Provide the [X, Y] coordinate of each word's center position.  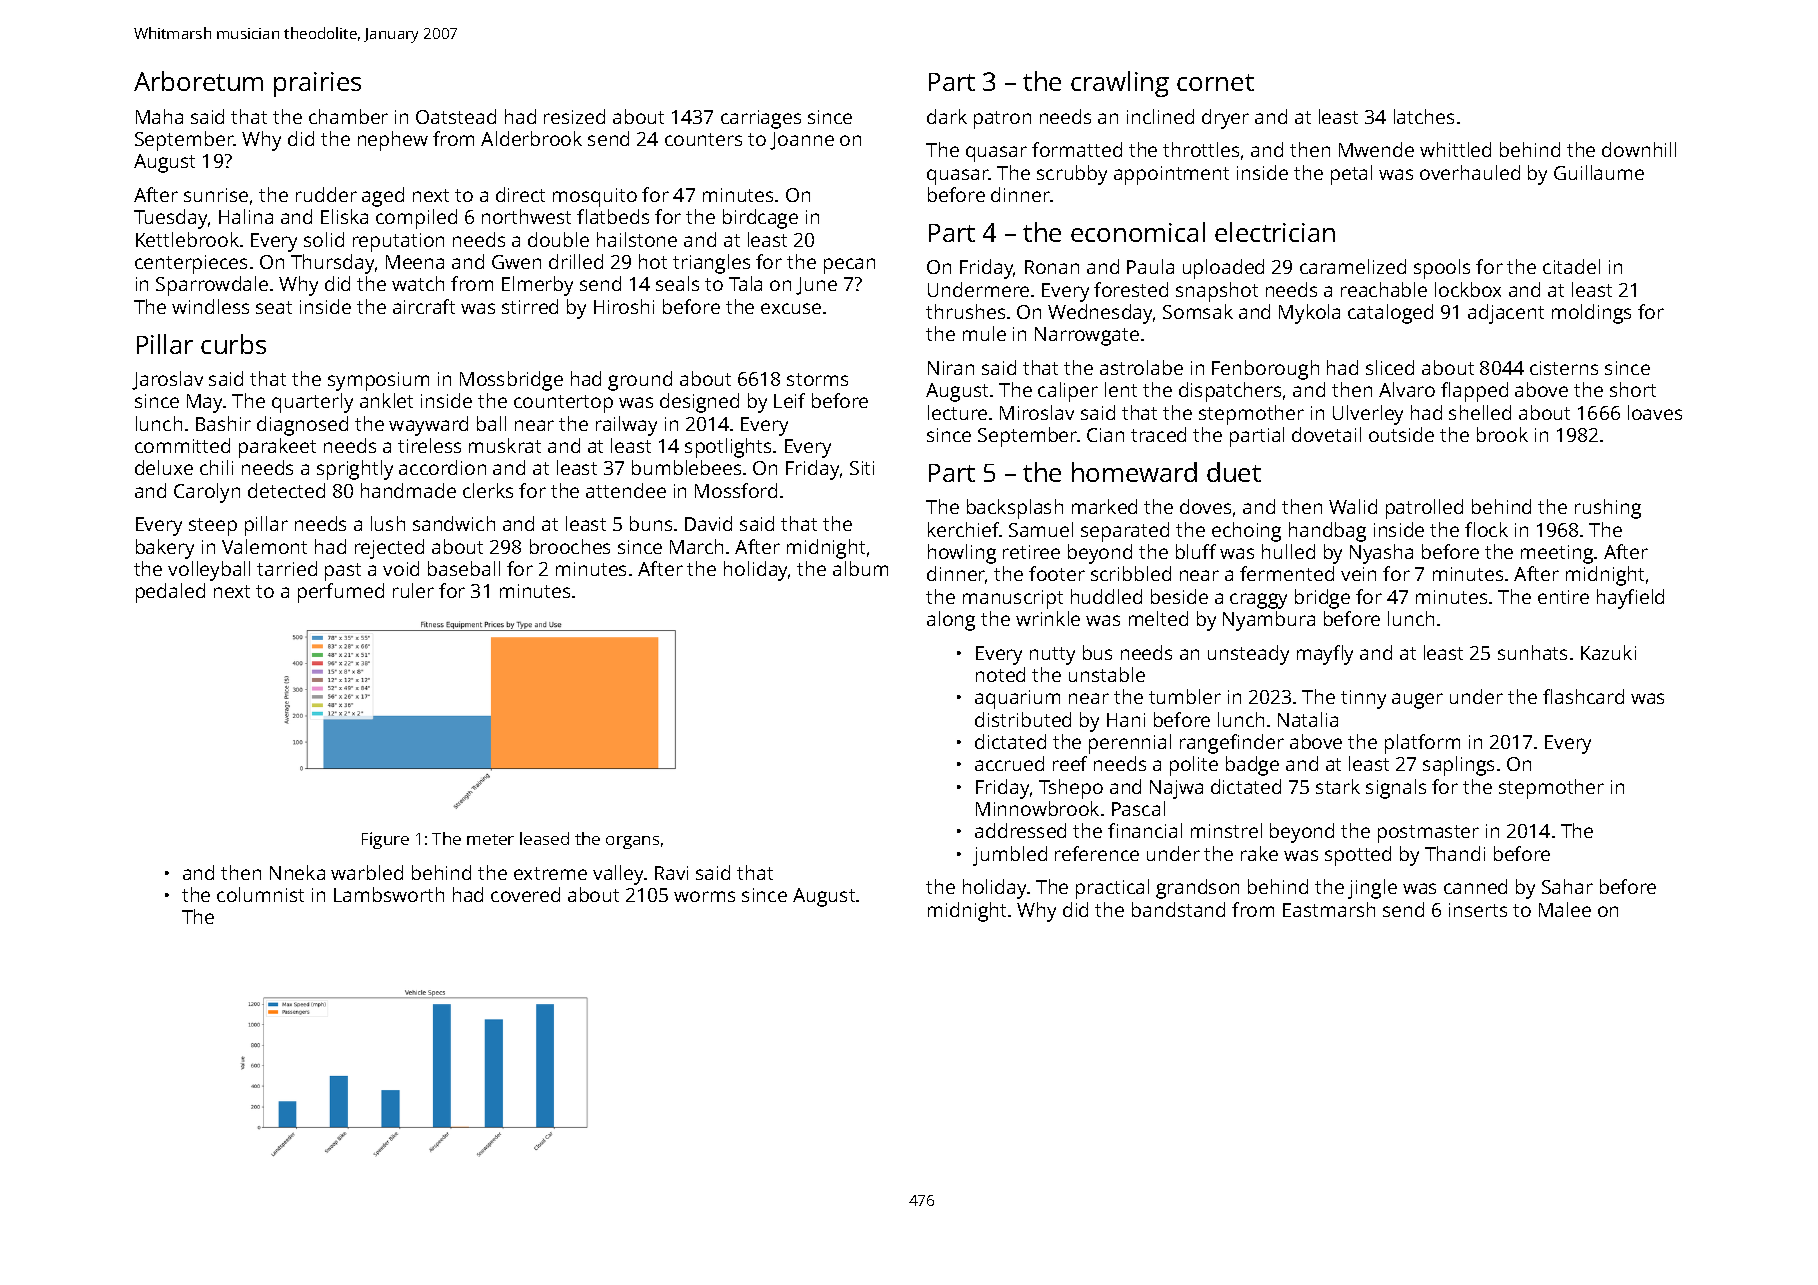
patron [1002, 120]
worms [704, 896]
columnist [260, 894]
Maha [159, 116]
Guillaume [1599, 172]
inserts [1478, 910]
